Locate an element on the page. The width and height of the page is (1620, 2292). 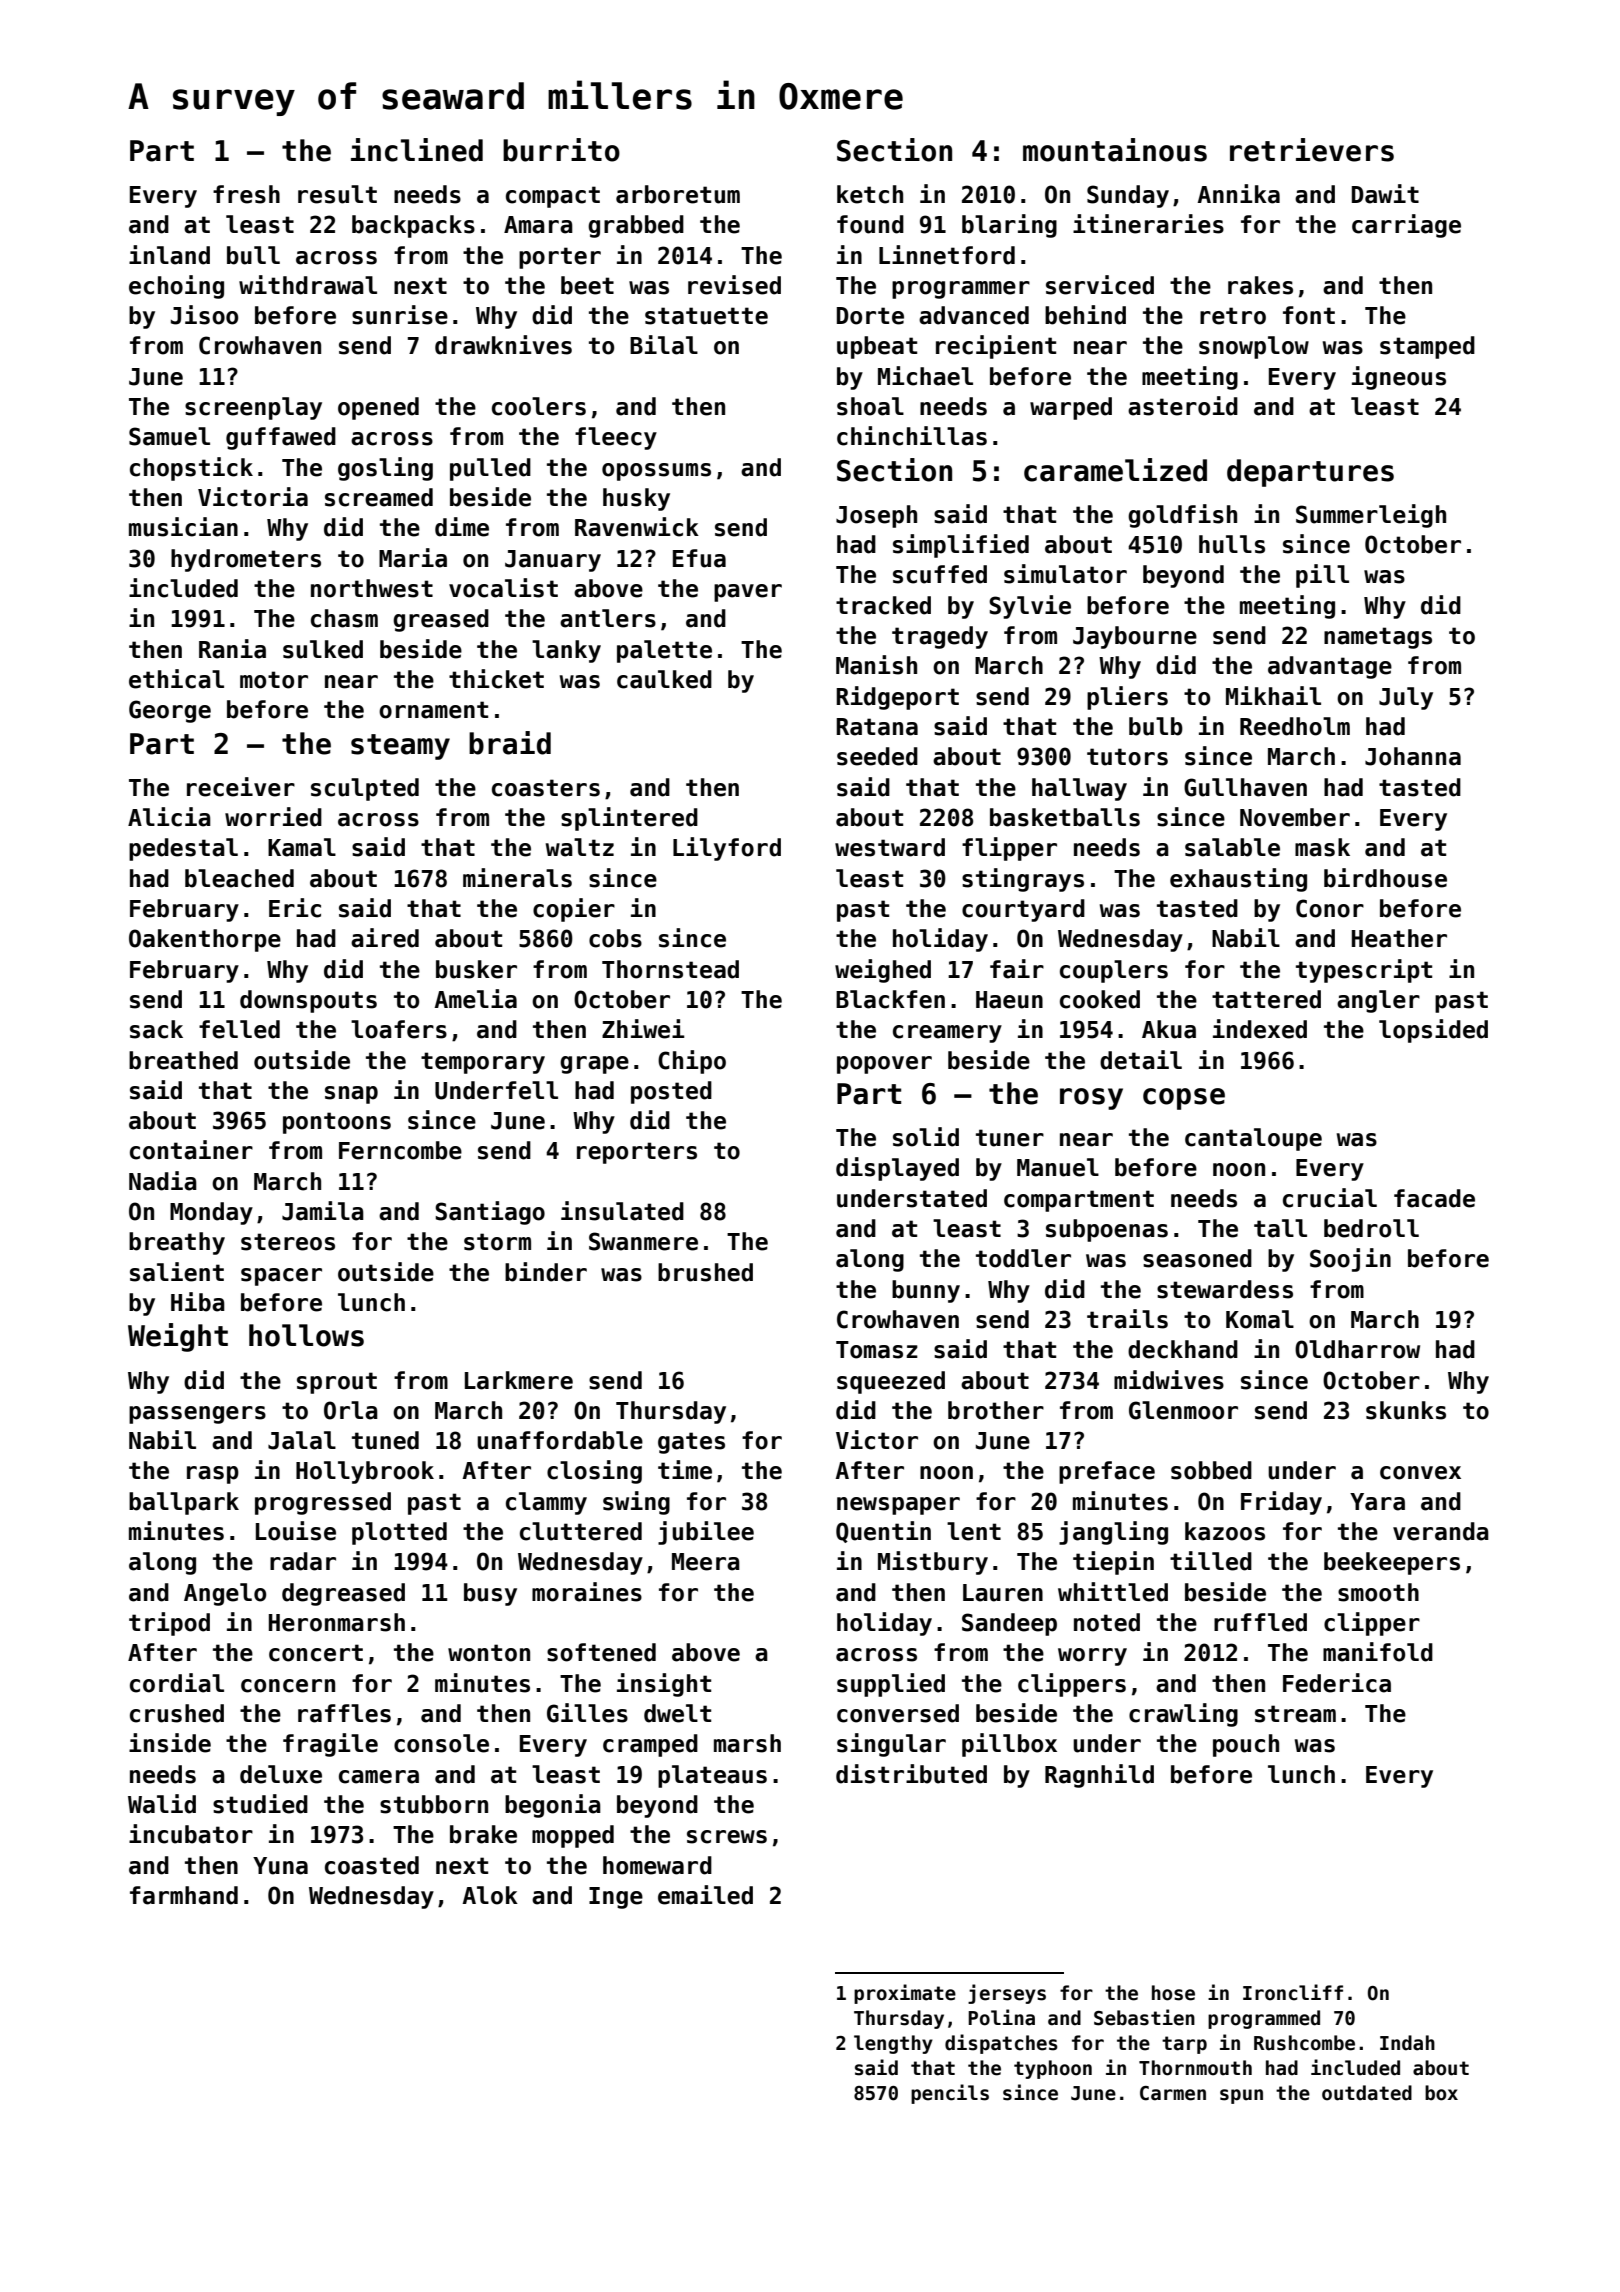
popover is located at coordinates (884, 1065).
